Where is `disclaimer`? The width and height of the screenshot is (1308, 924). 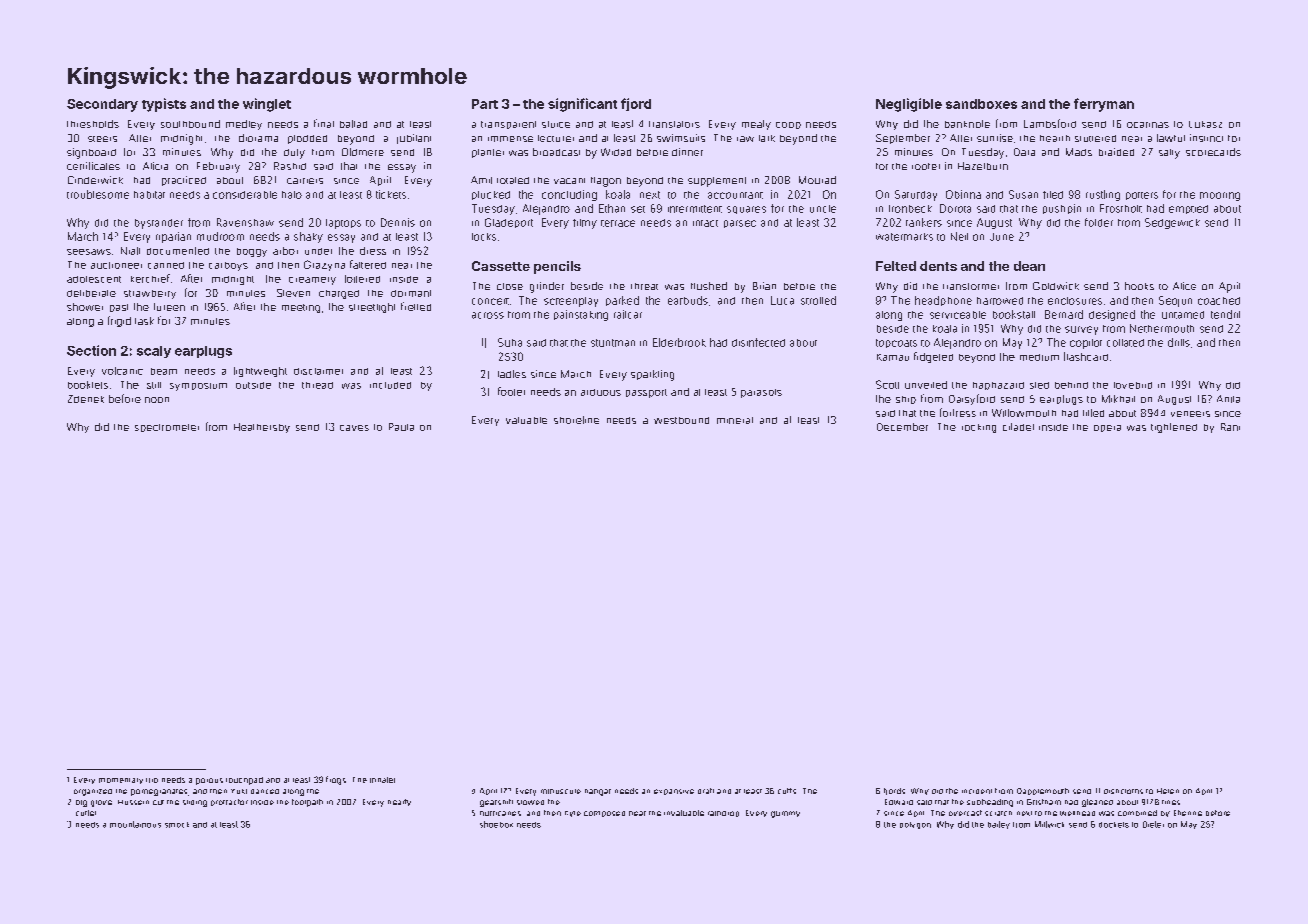 disclaimer is located at coordinates (318, 371).
